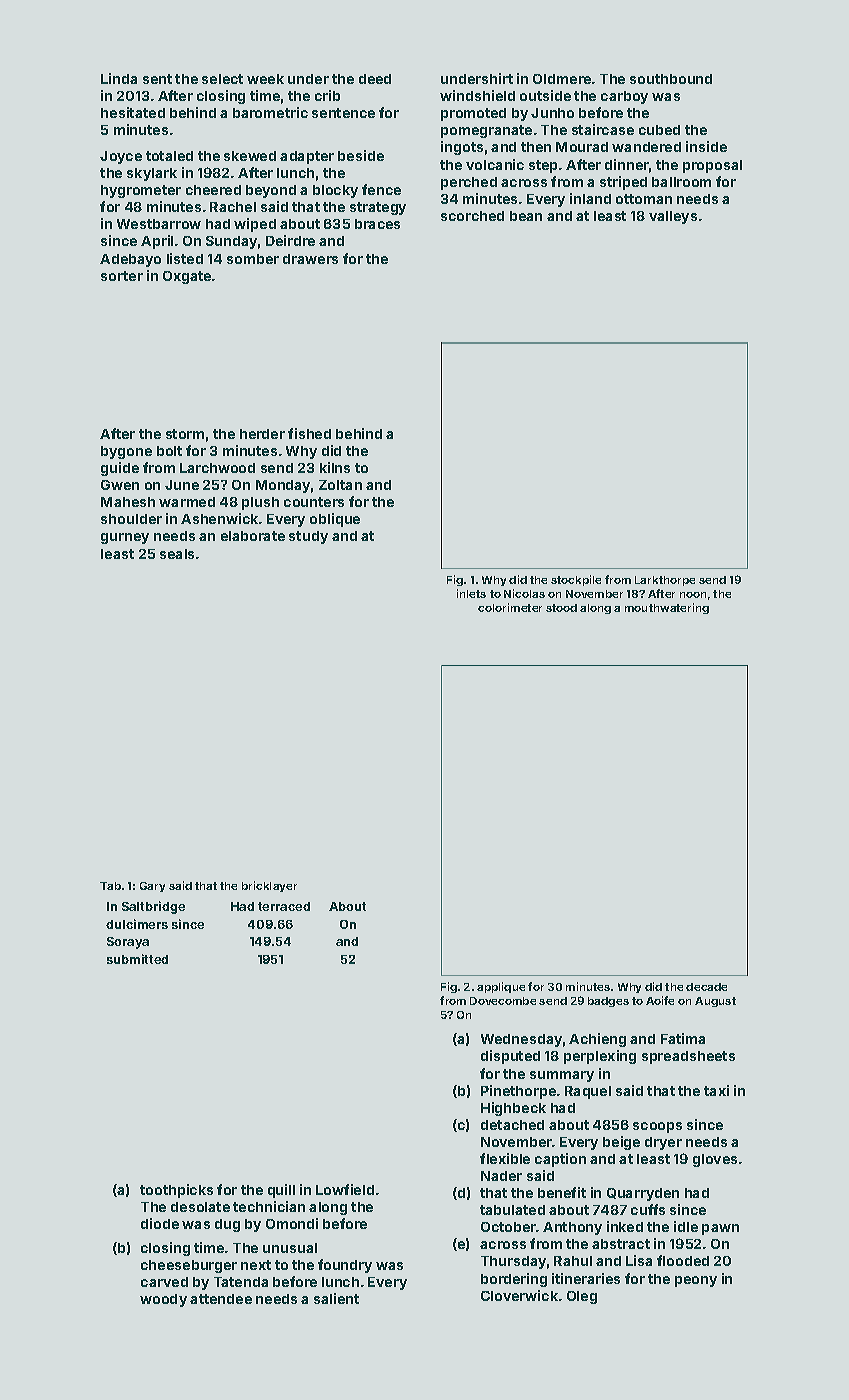 The image size is (849, 1400). Describe the element at coordinates (163, 1300) in the page. I see `woody` at that location.
